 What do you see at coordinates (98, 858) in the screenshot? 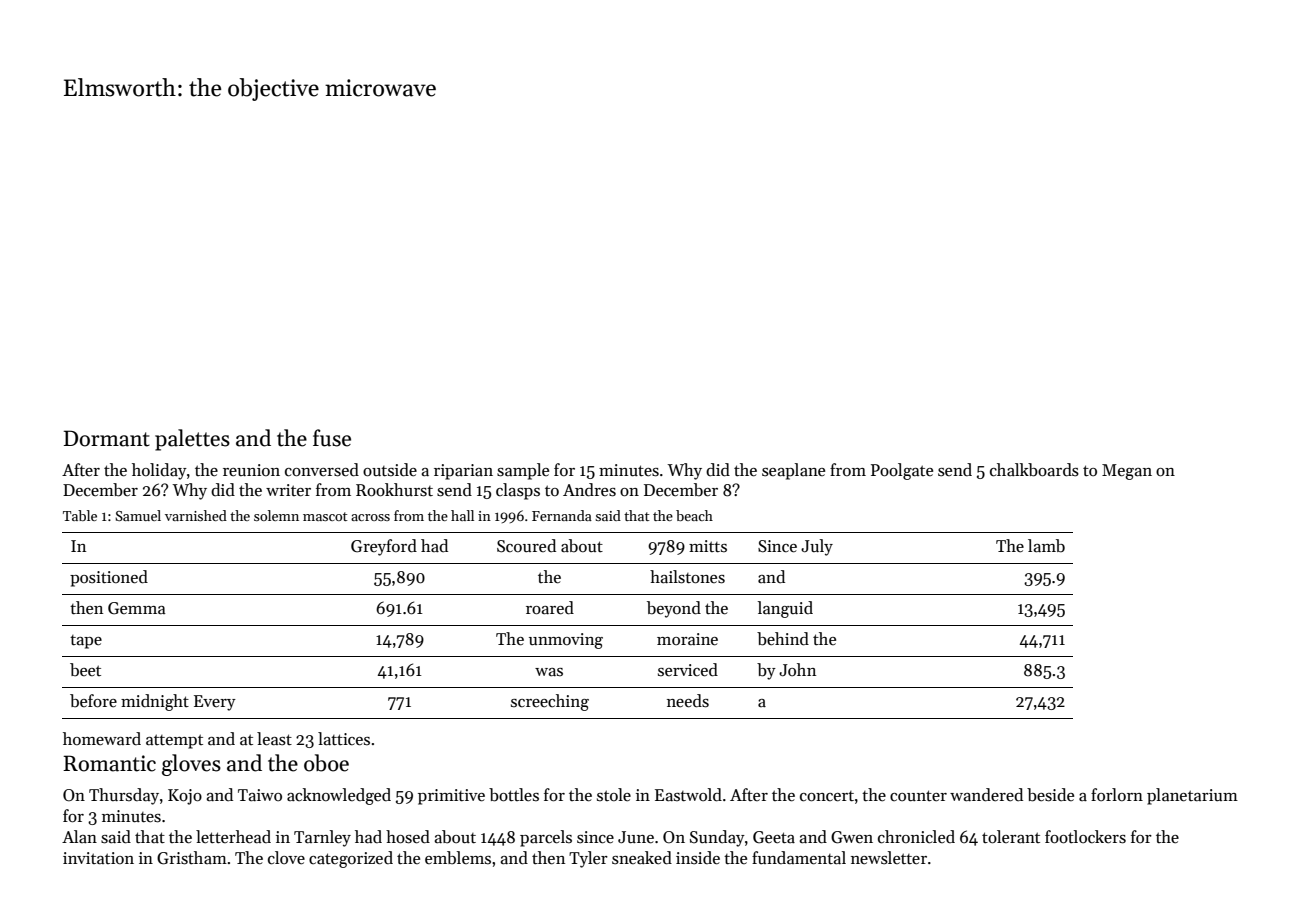
I see `invitation` at bounding box center [98, 858].
